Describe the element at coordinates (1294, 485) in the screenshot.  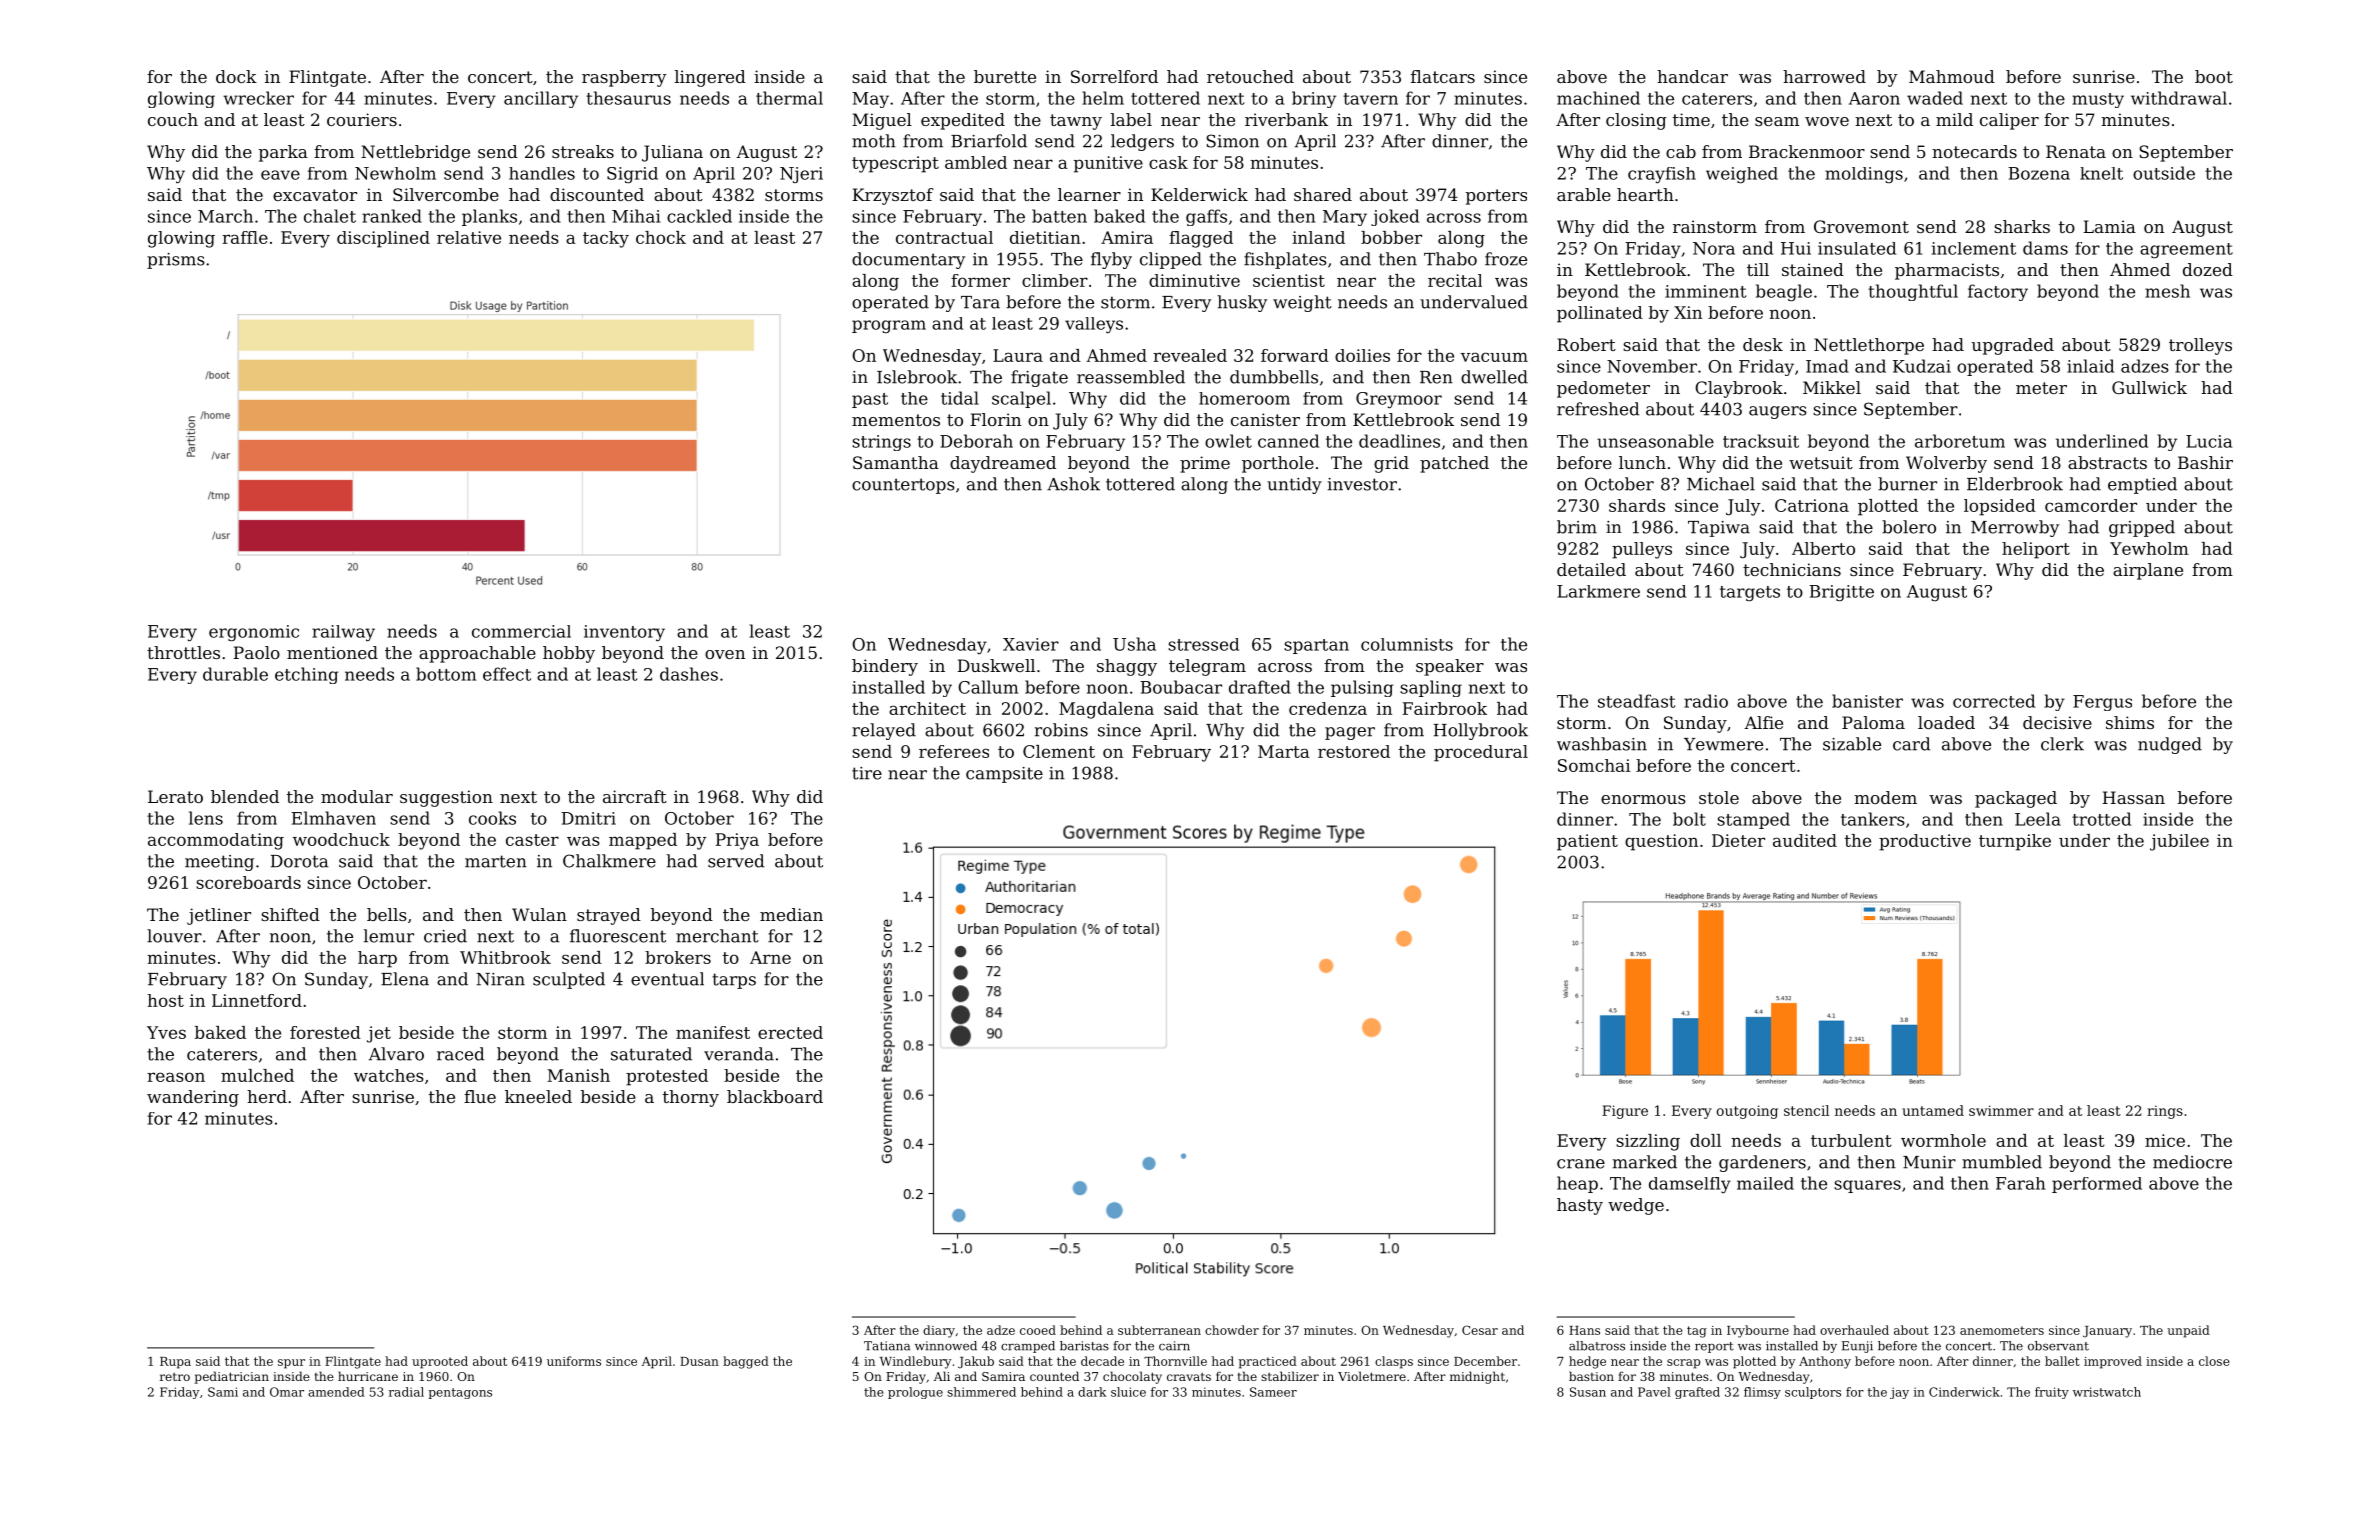
I see `untidy` at that location.
